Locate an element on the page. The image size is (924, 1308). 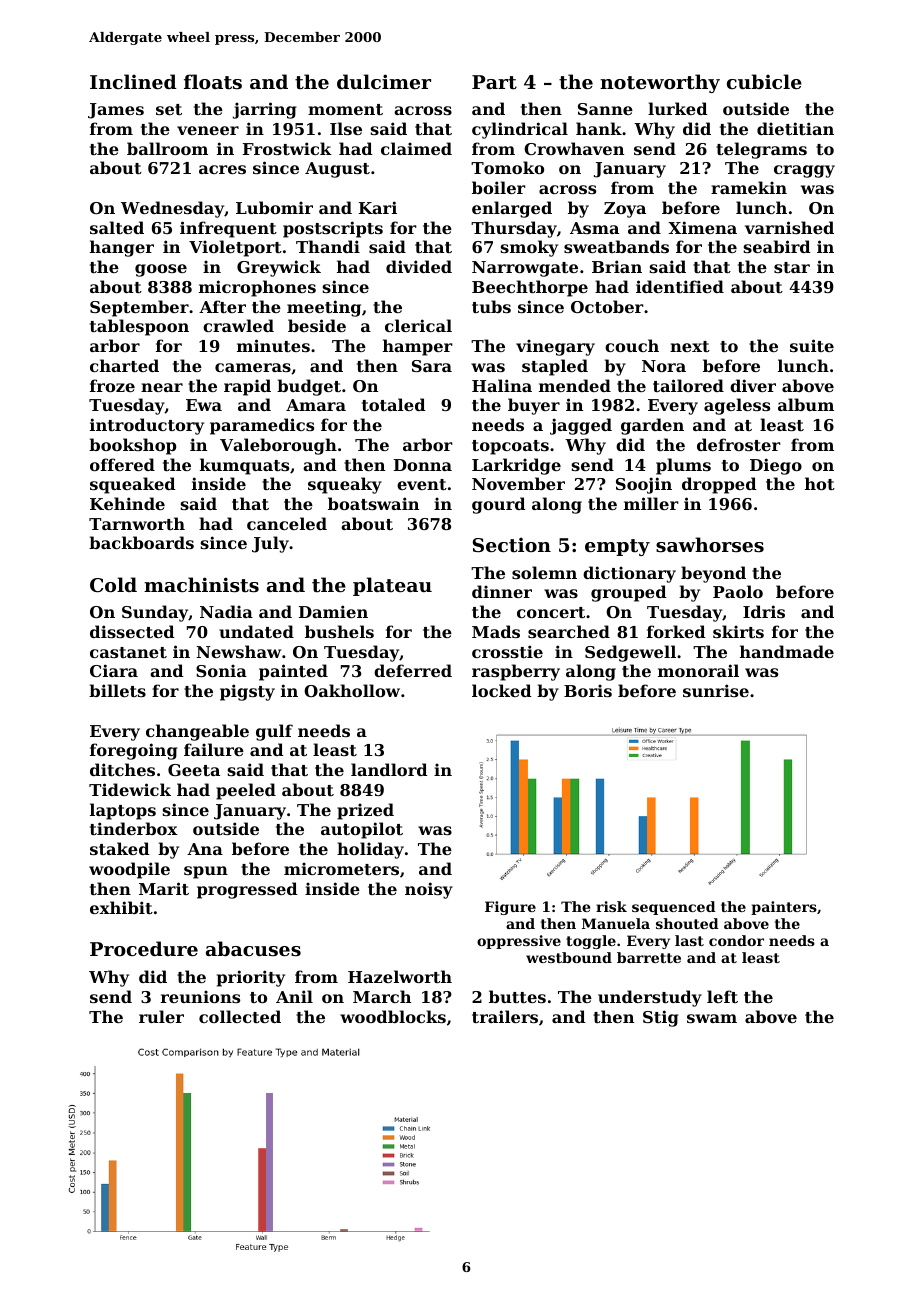
mended is located at coordinates (575, 385).
